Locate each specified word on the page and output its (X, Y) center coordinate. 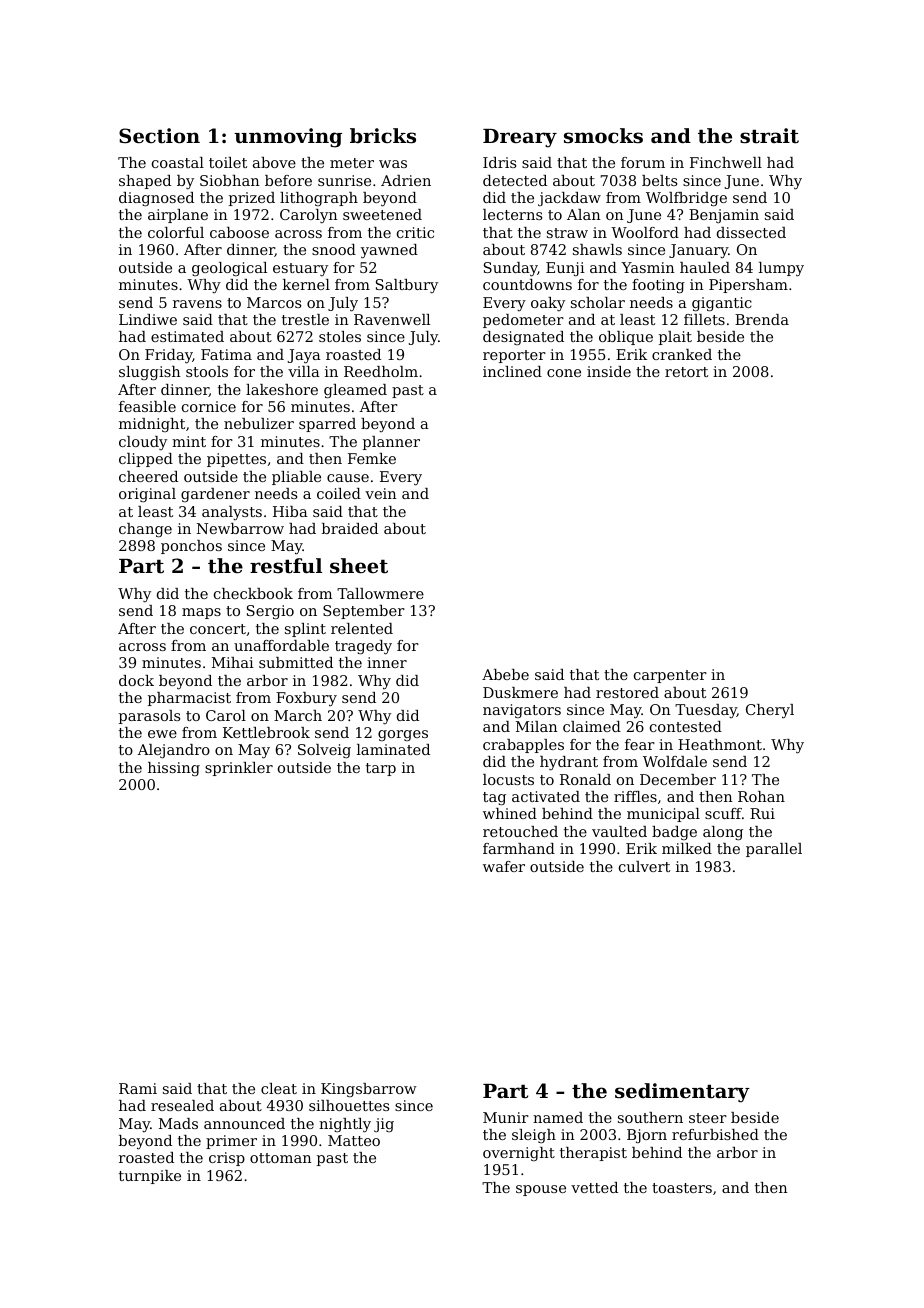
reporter (514, 356)
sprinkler (239, 769)
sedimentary (682, 1093)
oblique (626, 338)
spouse (541, 1190)
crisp (227, 1159)
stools (207, 371)
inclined (512, 371)
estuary (300, 270)
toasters (682, 1188)
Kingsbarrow (369, 1090)
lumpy (781, 269)
